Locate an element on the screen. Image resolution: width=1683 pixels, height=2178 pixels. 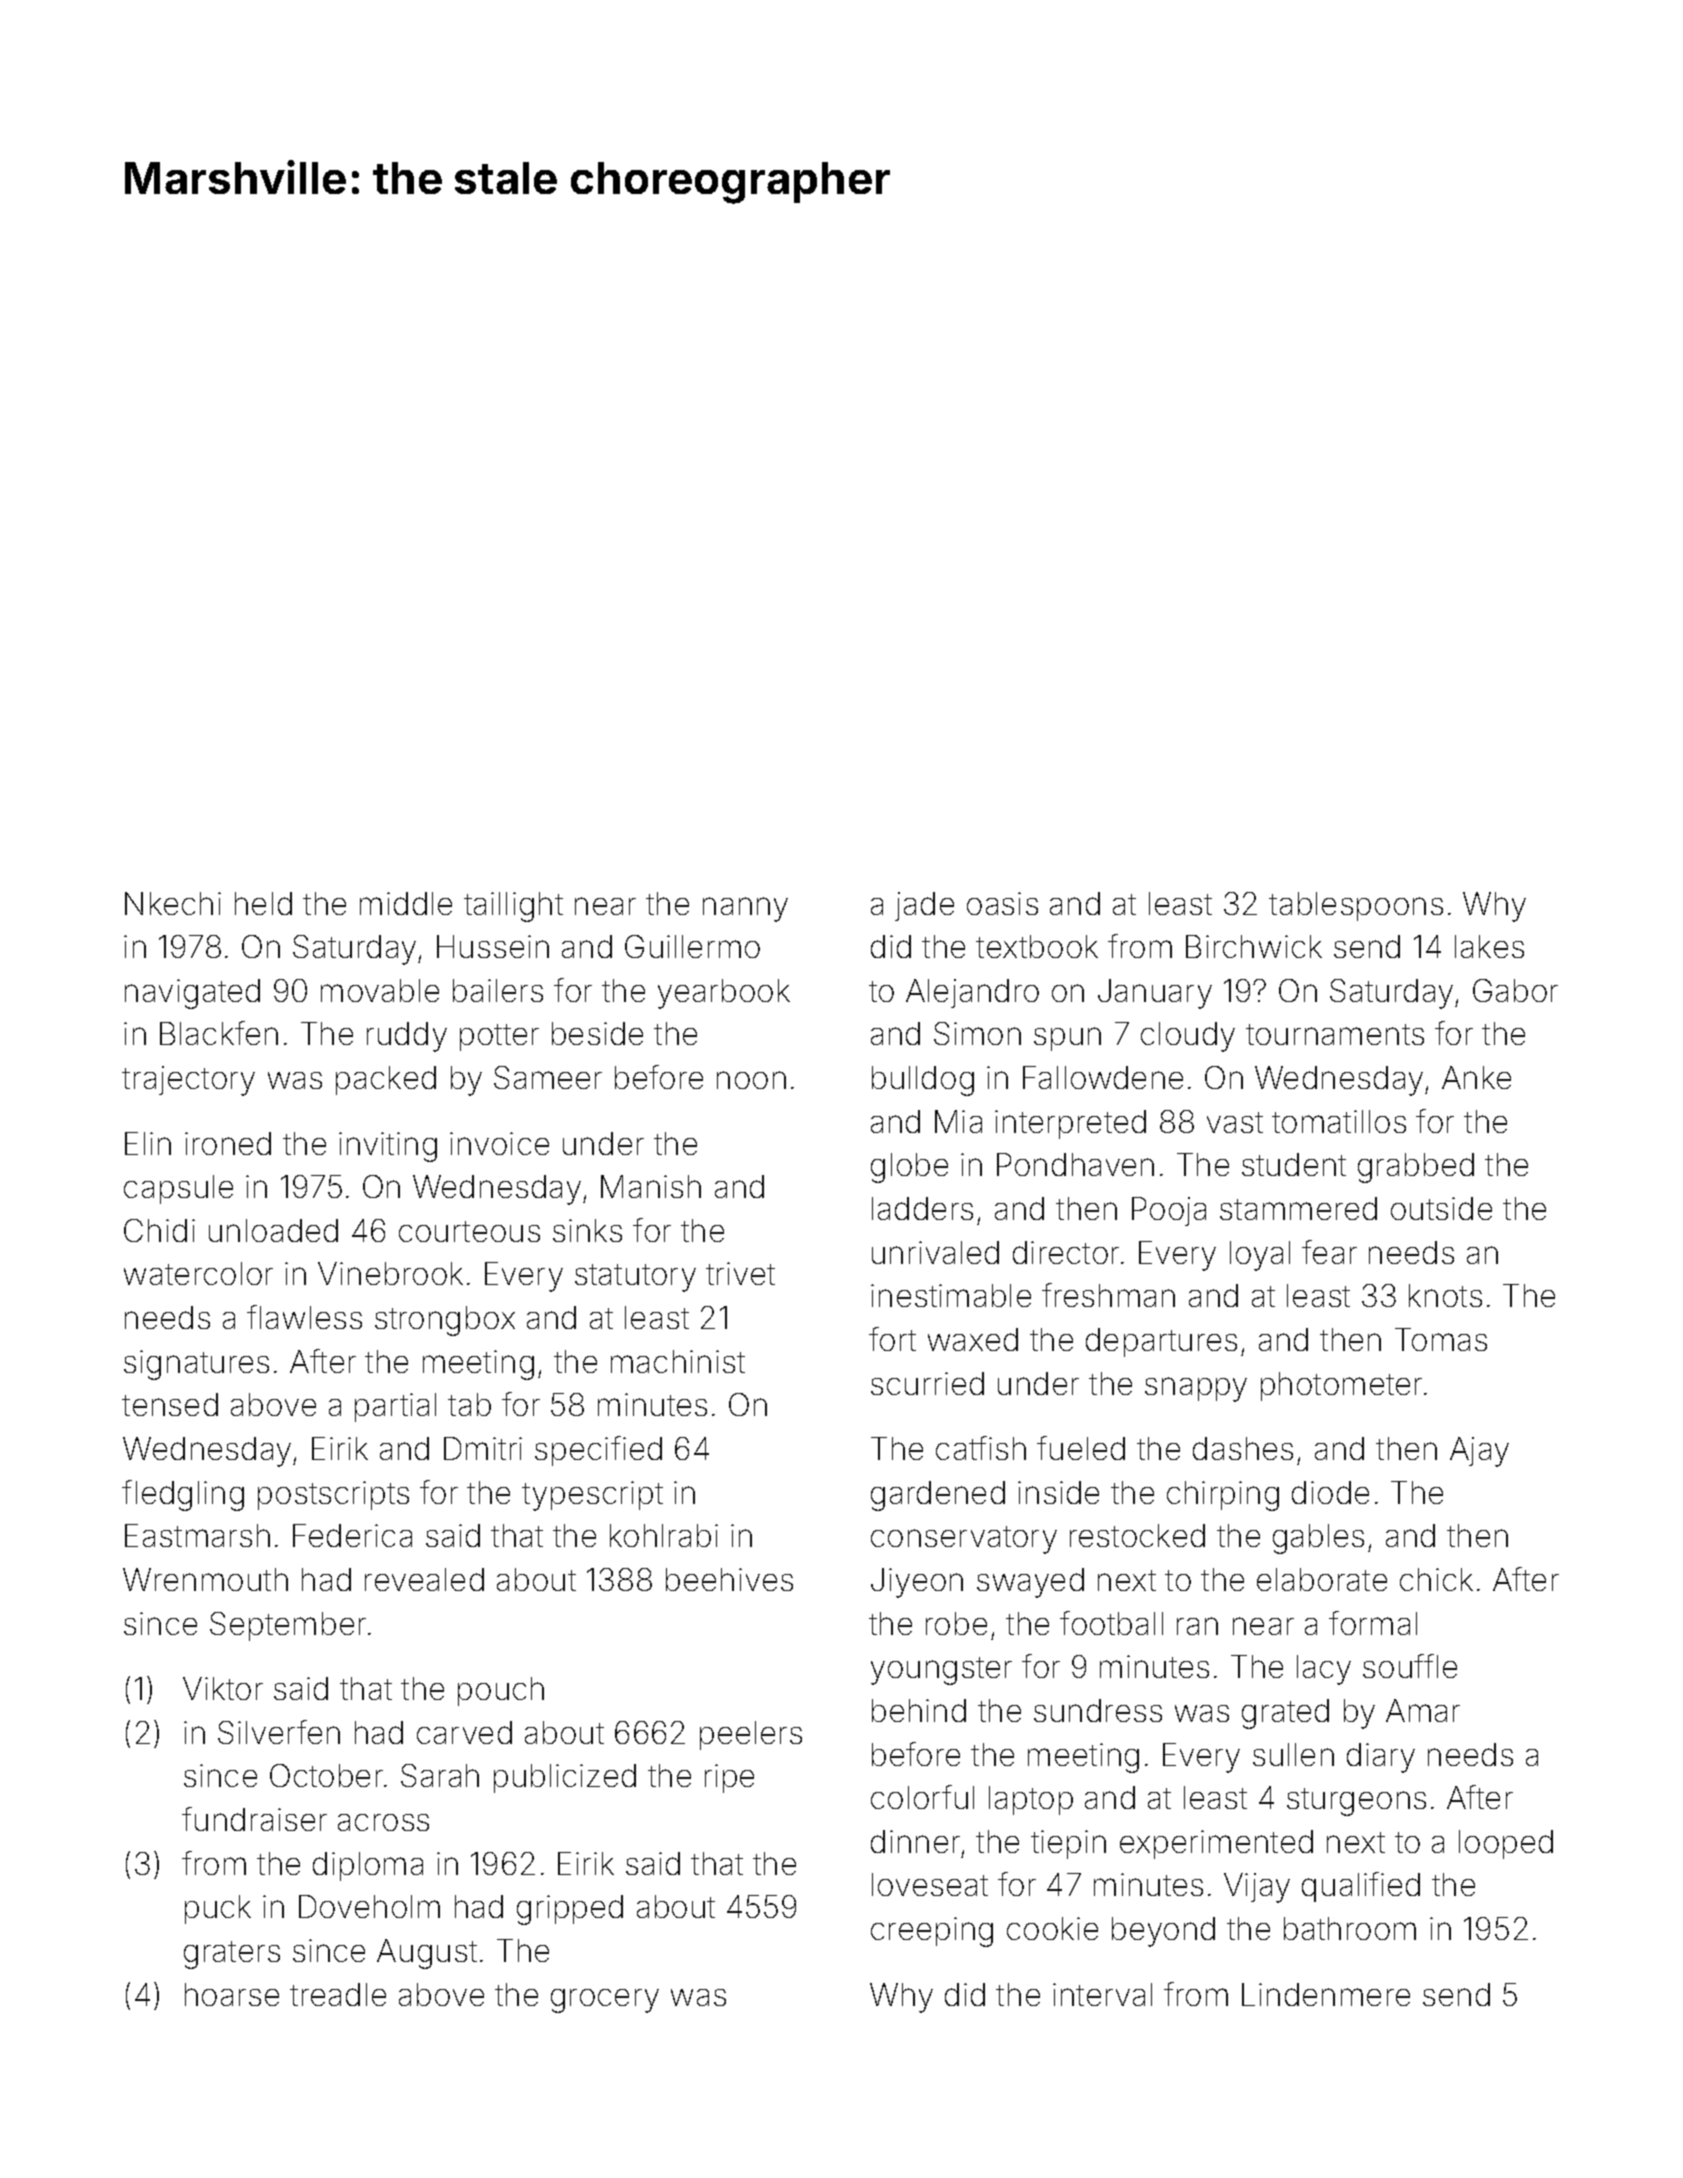
Guillermo is located at coordinates (692, 946).
